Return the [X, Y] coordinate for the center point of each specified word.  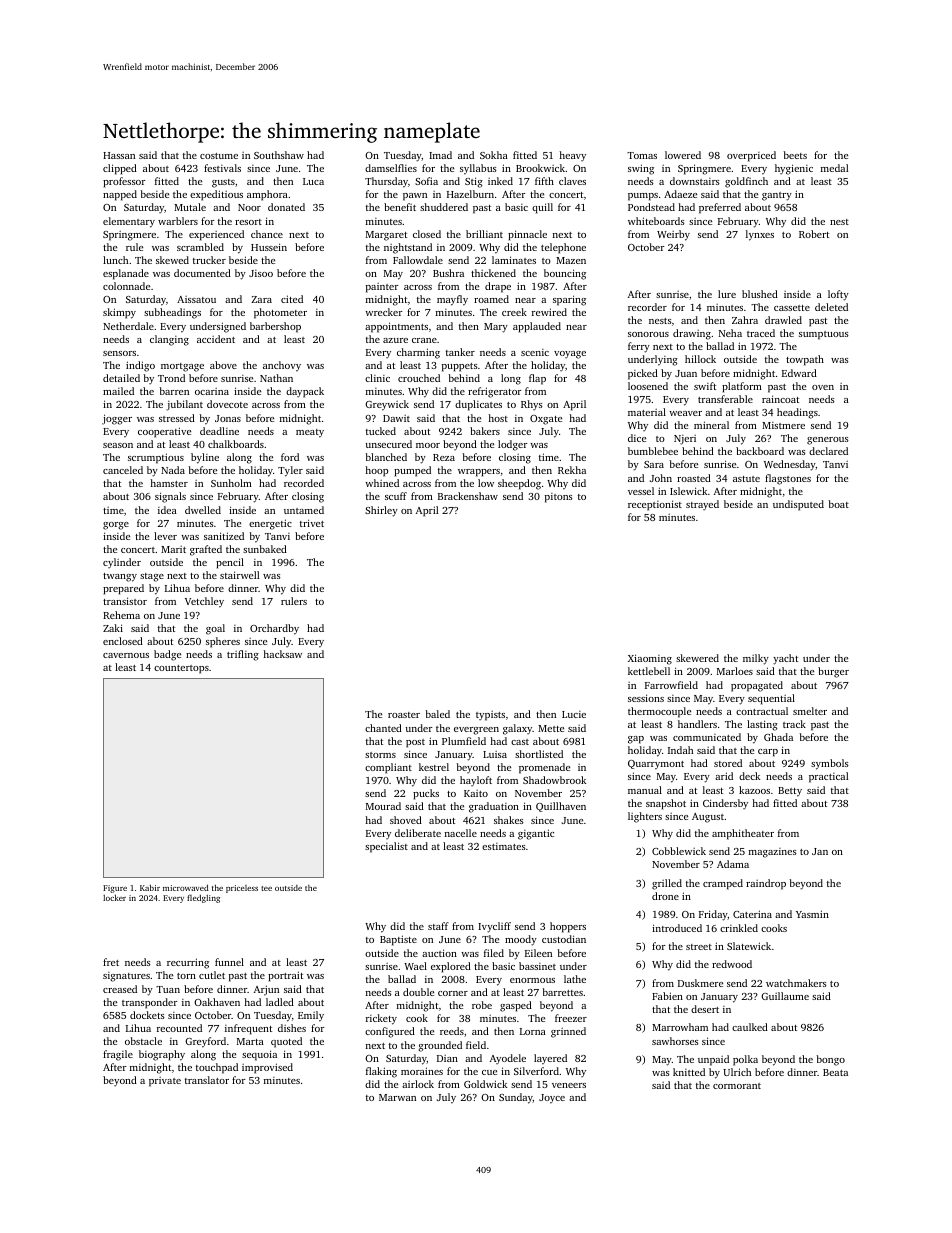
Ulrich [737, 1072]
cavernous [126, 655]
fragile [118, 1055]
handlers [697, 724]
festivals [222, 168]
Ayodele [508, 1059]
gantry [777, 196]
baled [437, 714]
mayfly [452, 300]
